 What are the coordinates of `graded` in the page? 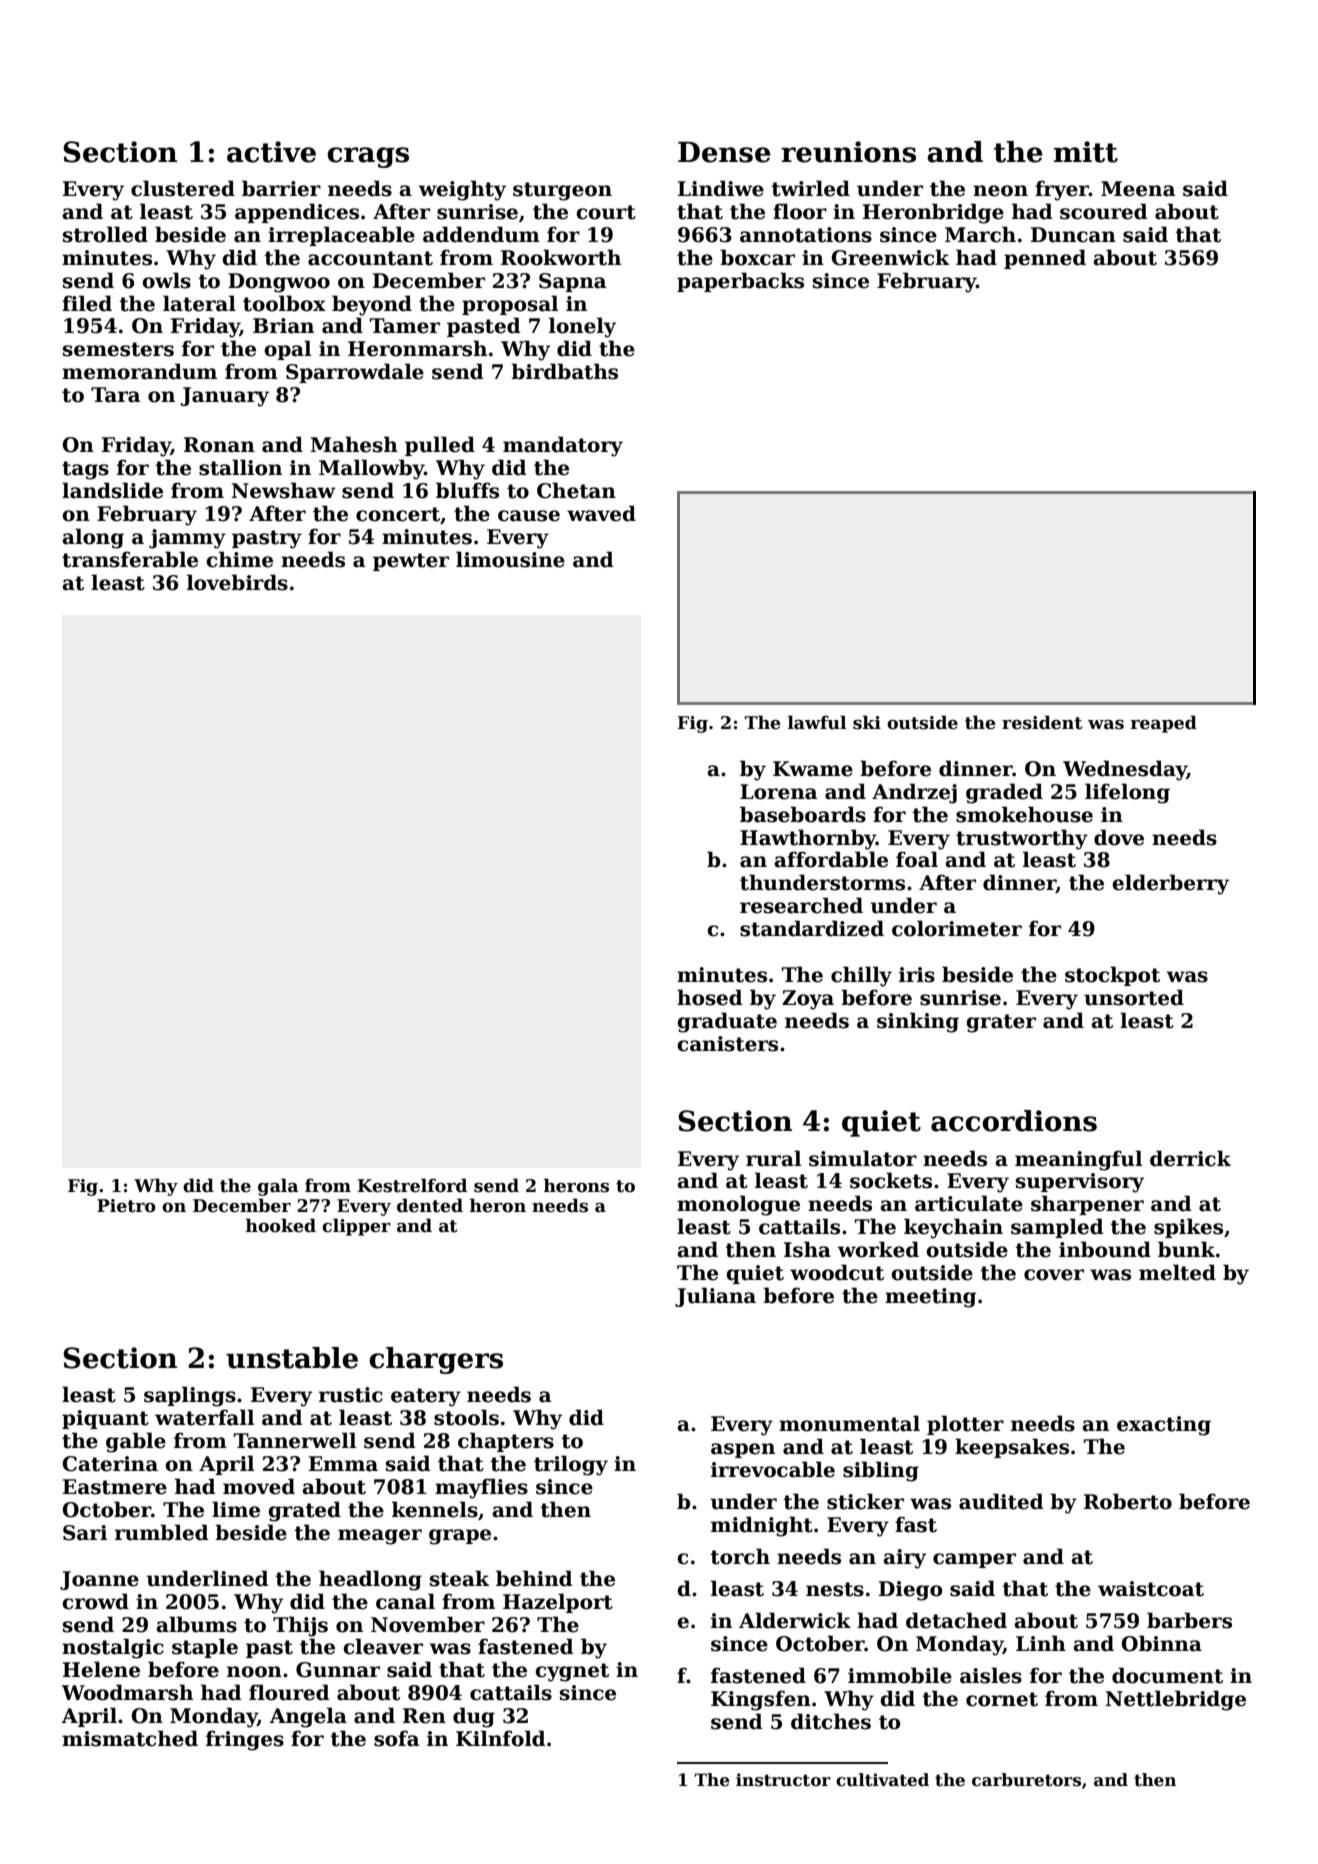 It's located at (1004, 793).
